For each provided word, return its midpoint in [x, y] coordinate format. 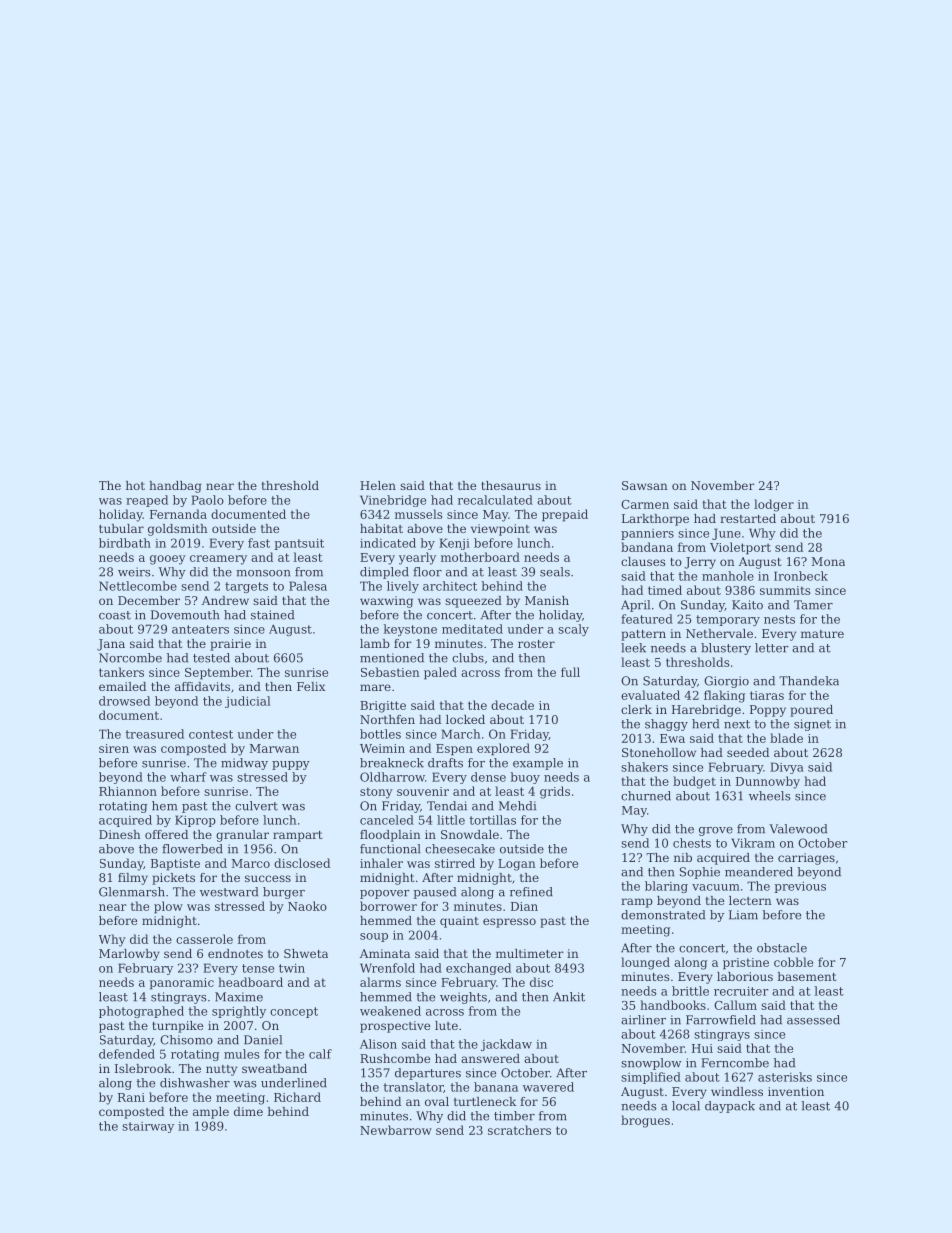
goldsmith [178, 530]
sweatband [274, 1068]
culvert [256, 806]
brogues [645, 1121]
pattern [643, 635]
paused [434, 893]
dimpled [384, 573]
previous [800, 887]
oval [437, 1101]
